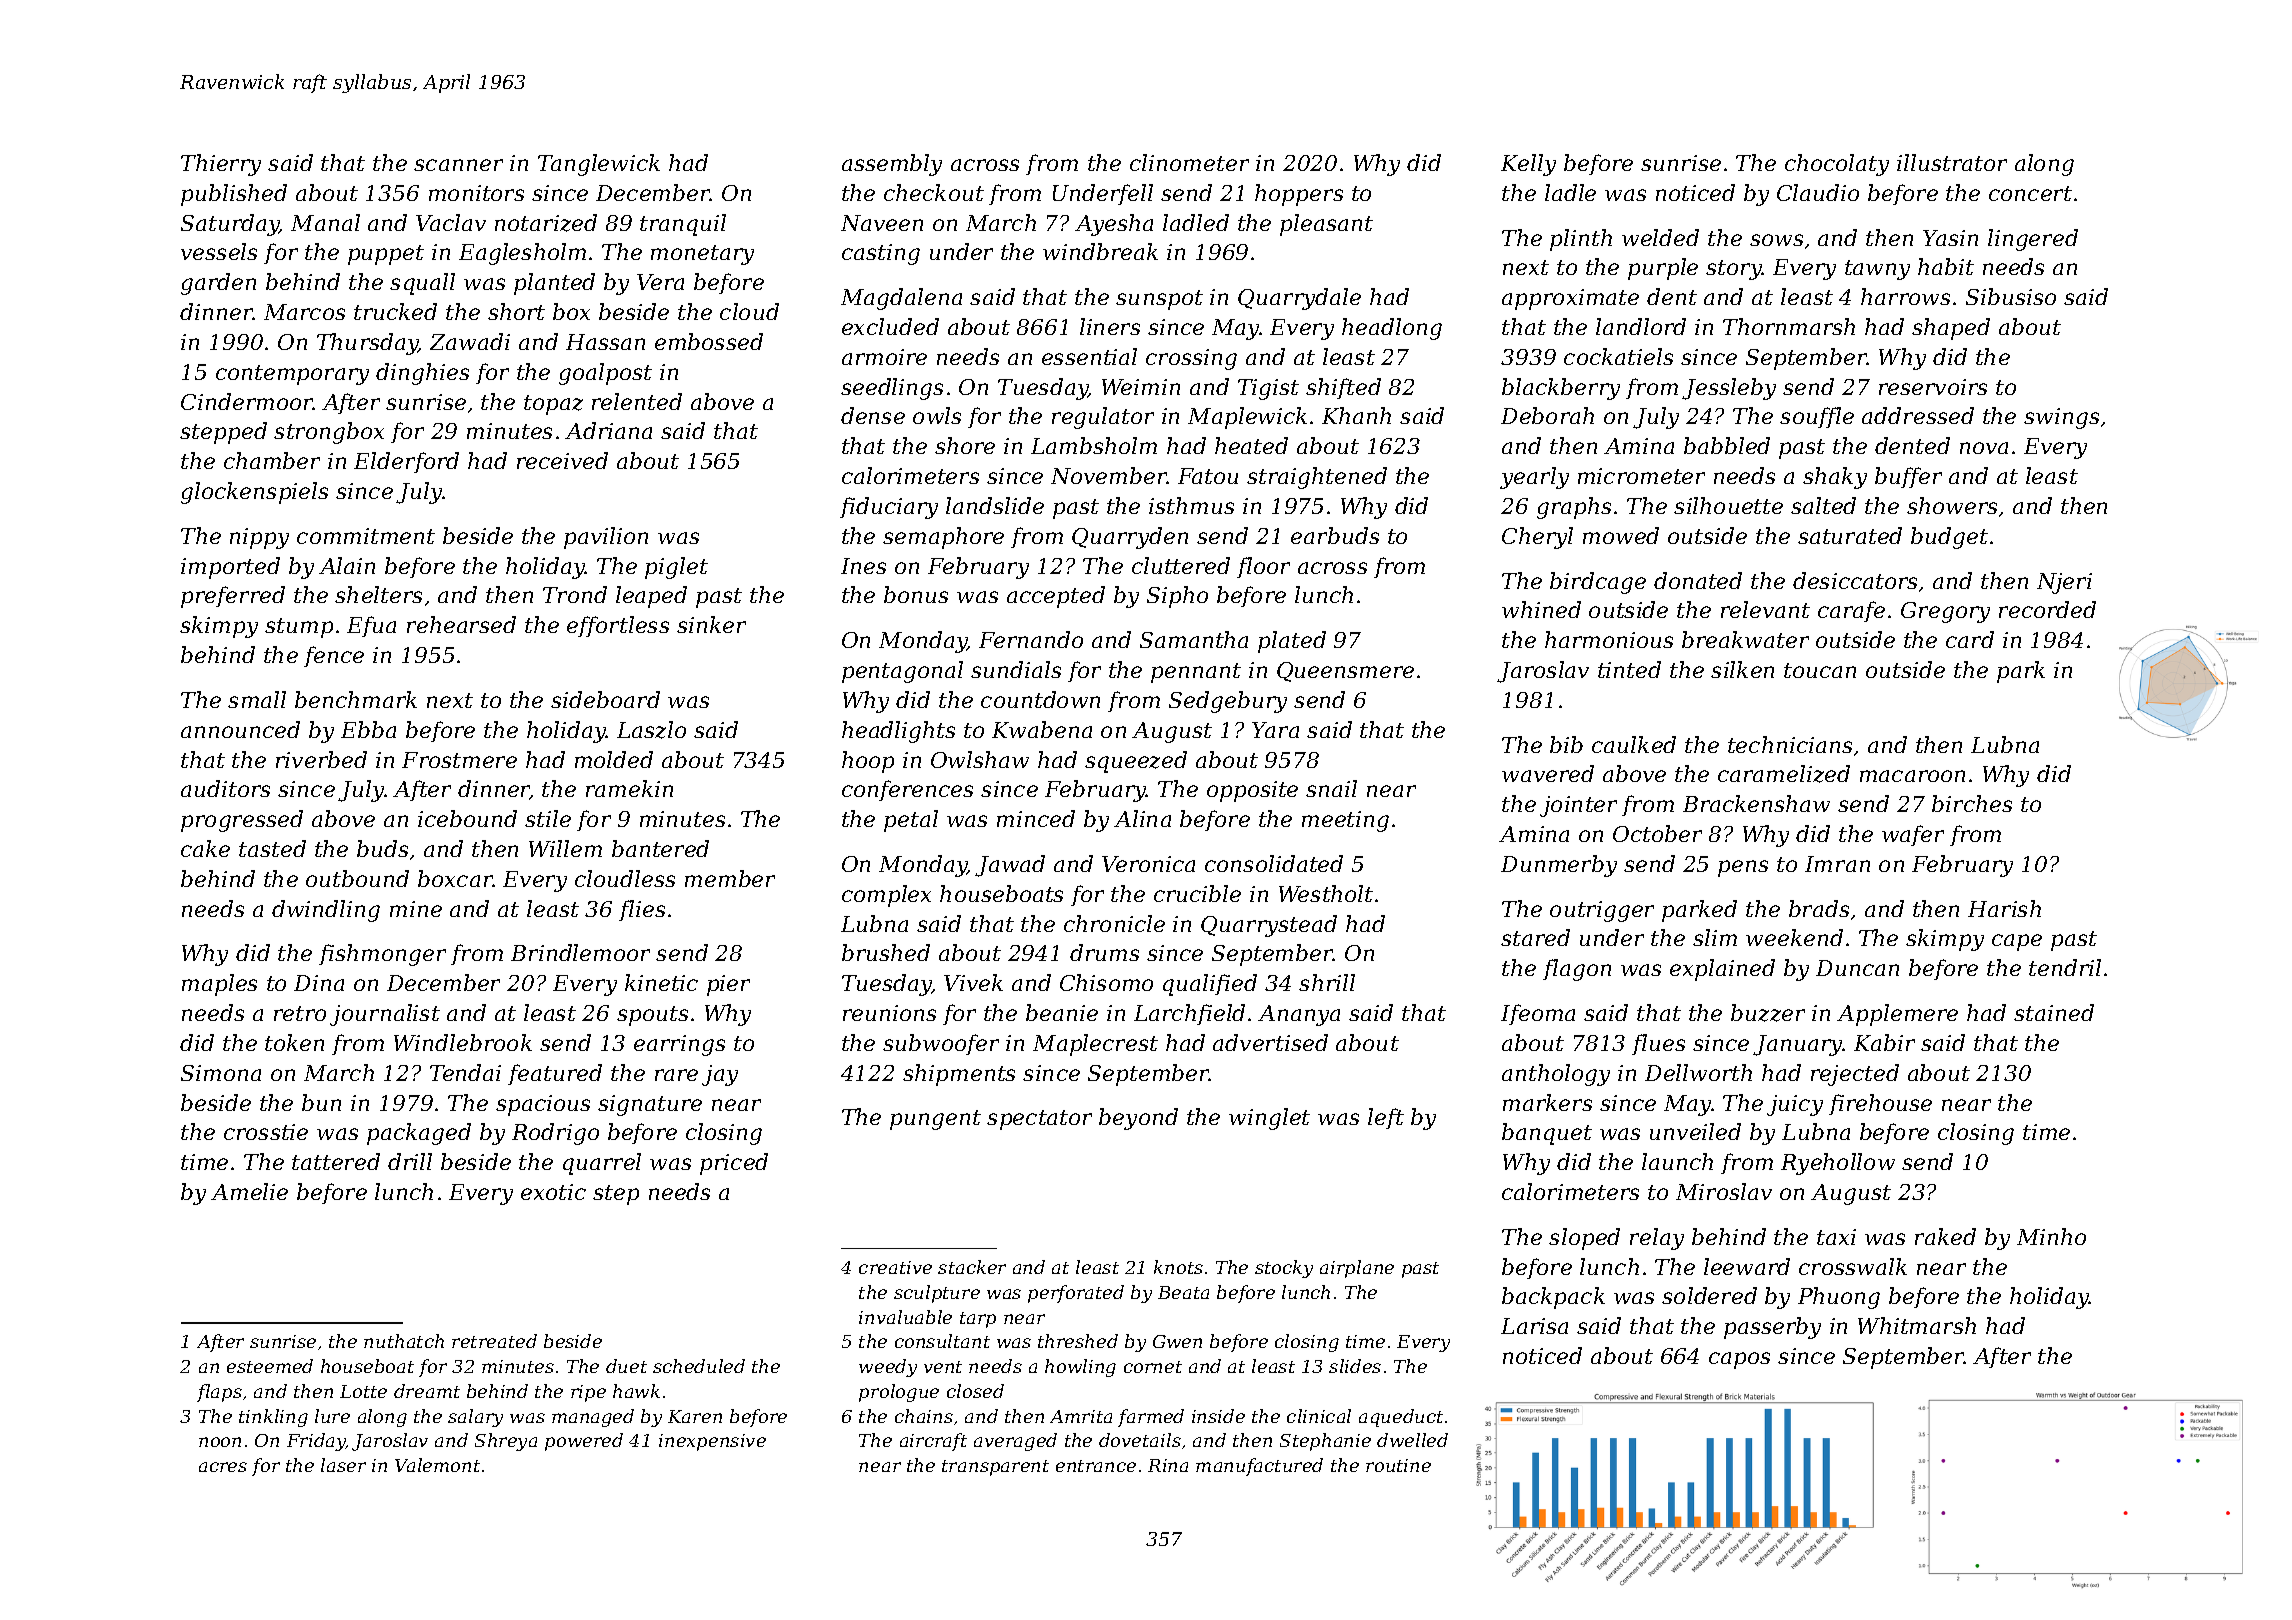 This image has height=1620, width=2292. What do you see at coordinates (1857, 968) in the image?
I see `Duncan` at bounding box center [1857, 968].
